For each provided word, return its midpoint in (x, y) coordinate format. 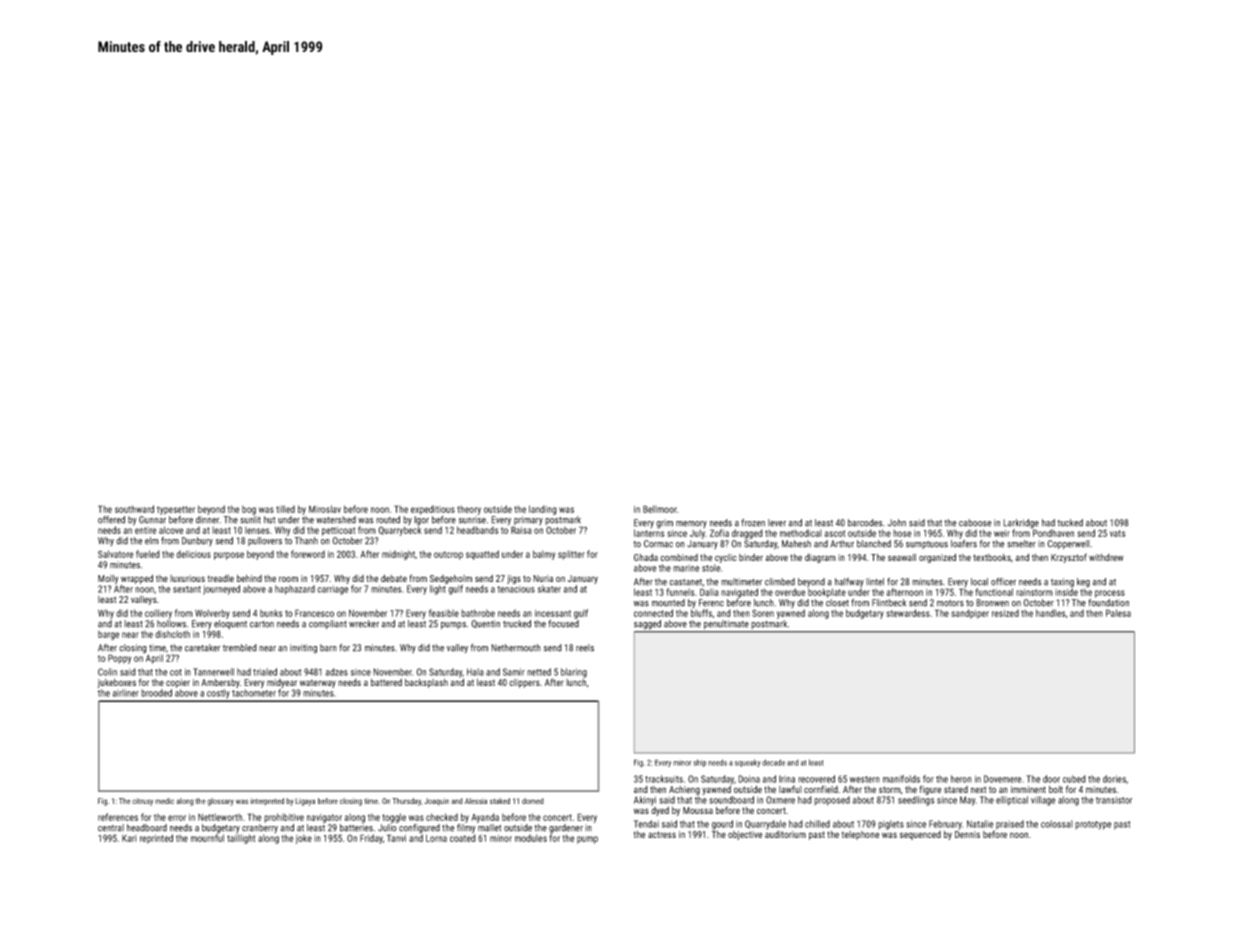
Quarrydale (765, 825)
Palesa (1118, 613)
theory (469, 510)
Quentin (485, 624)
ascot (834, 533)
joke (304, 839)
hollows (171, 624)
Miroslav (325, 509)
